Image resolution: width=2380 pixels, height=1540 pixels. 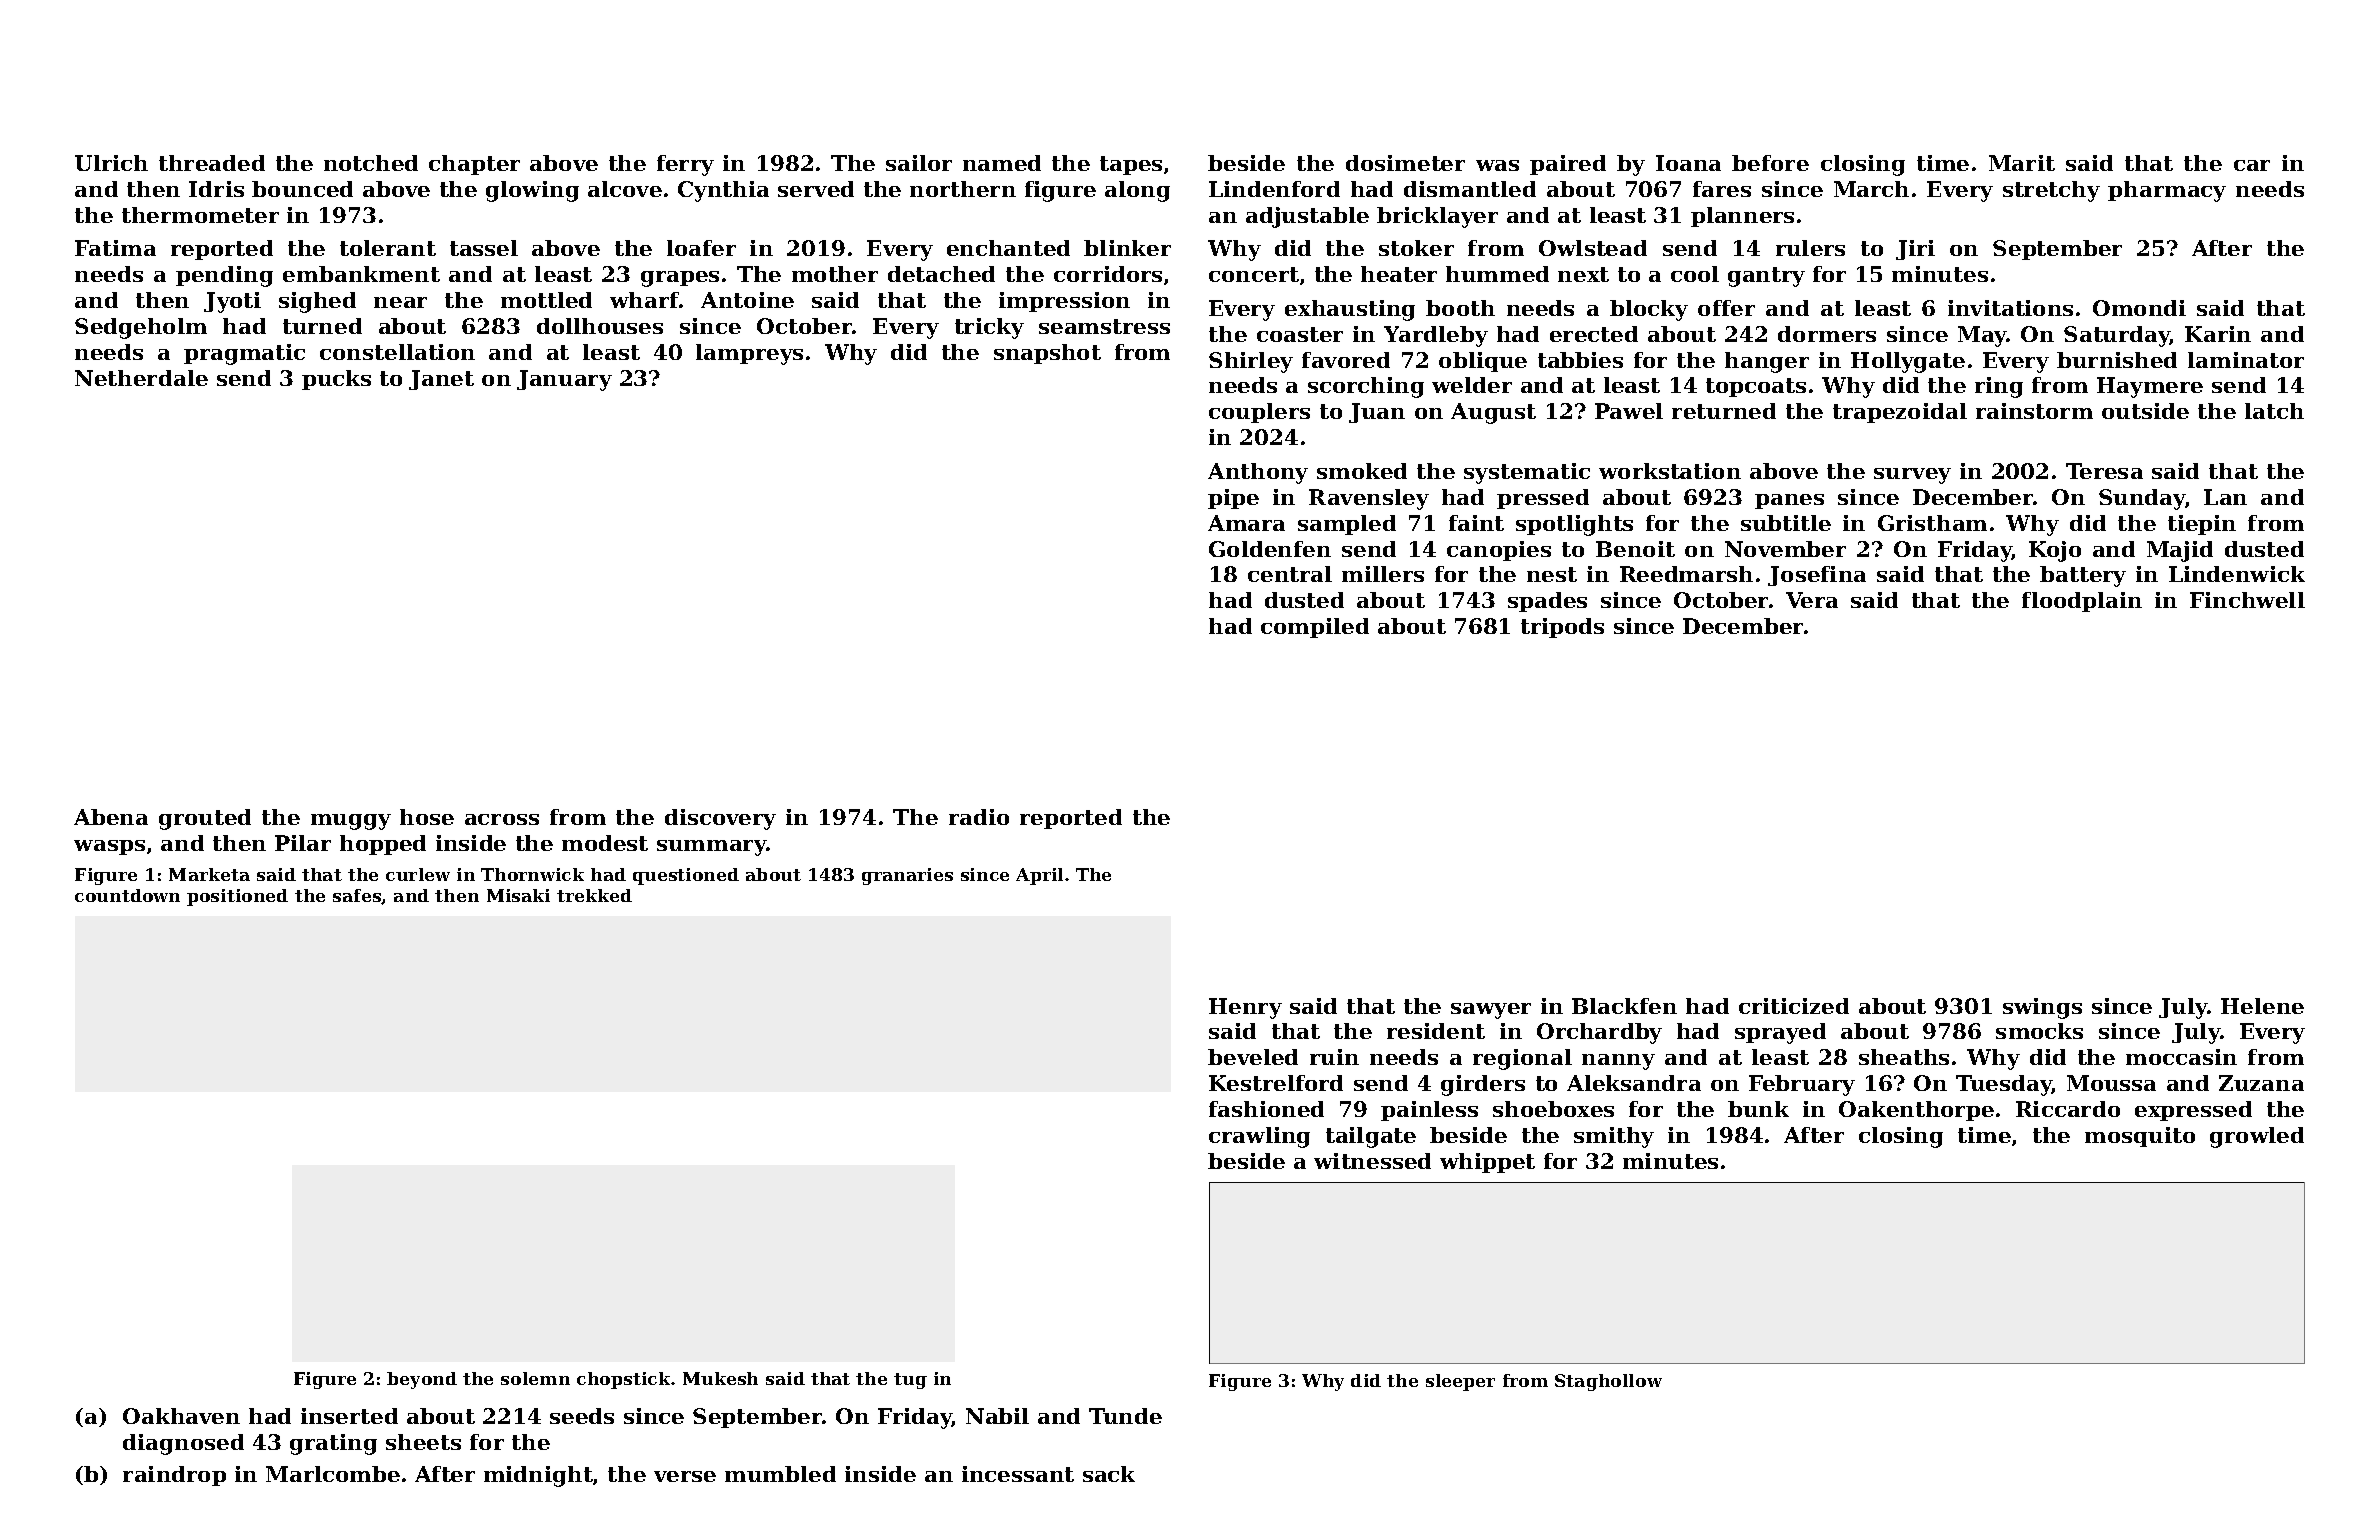 What do you see at coordinates (1253, 1057) in the screenshot?
I see `beveled` at bounding box center [1253, 1057].
